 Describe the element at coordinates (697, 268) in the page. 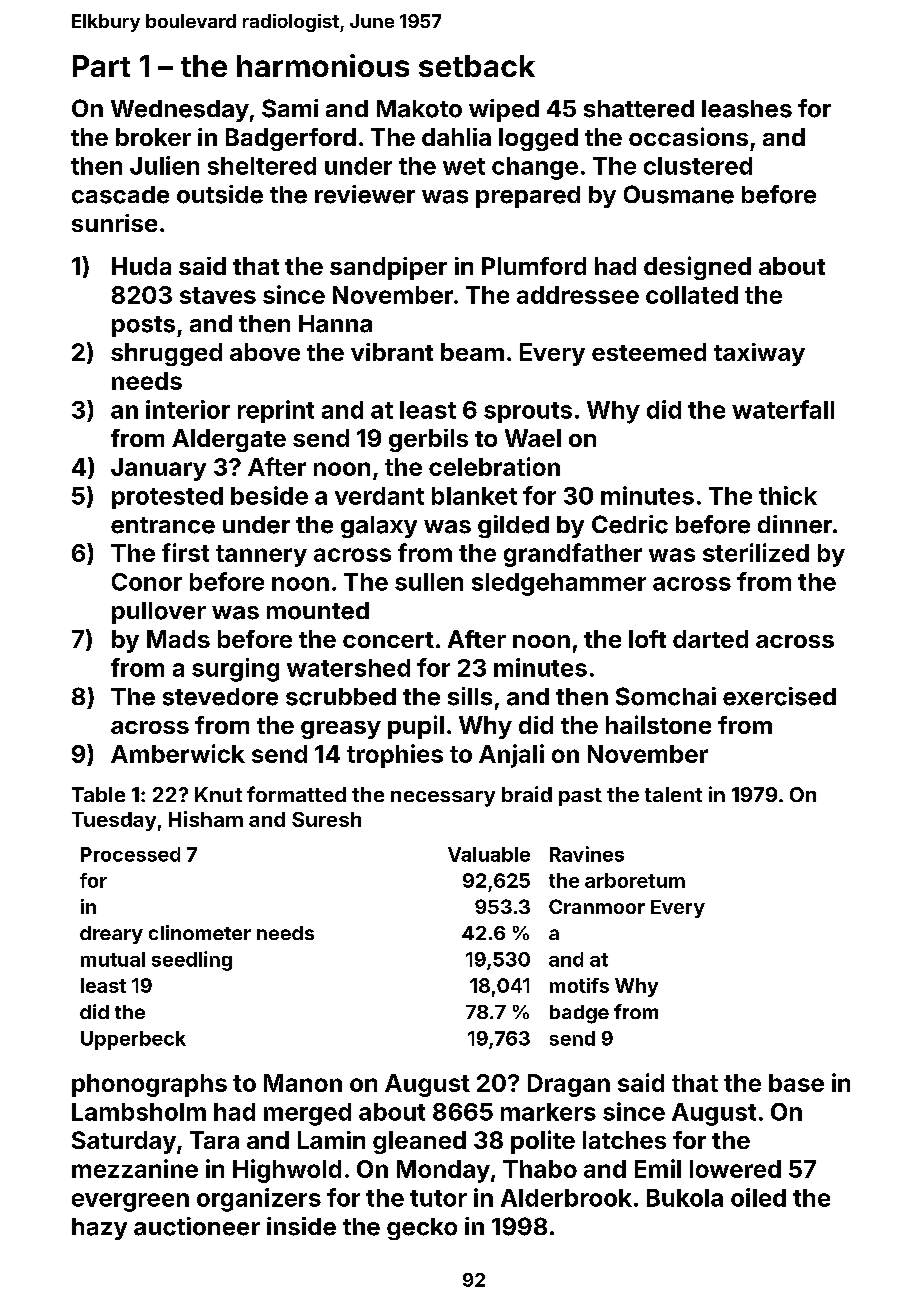

I see `designed` at that location.
